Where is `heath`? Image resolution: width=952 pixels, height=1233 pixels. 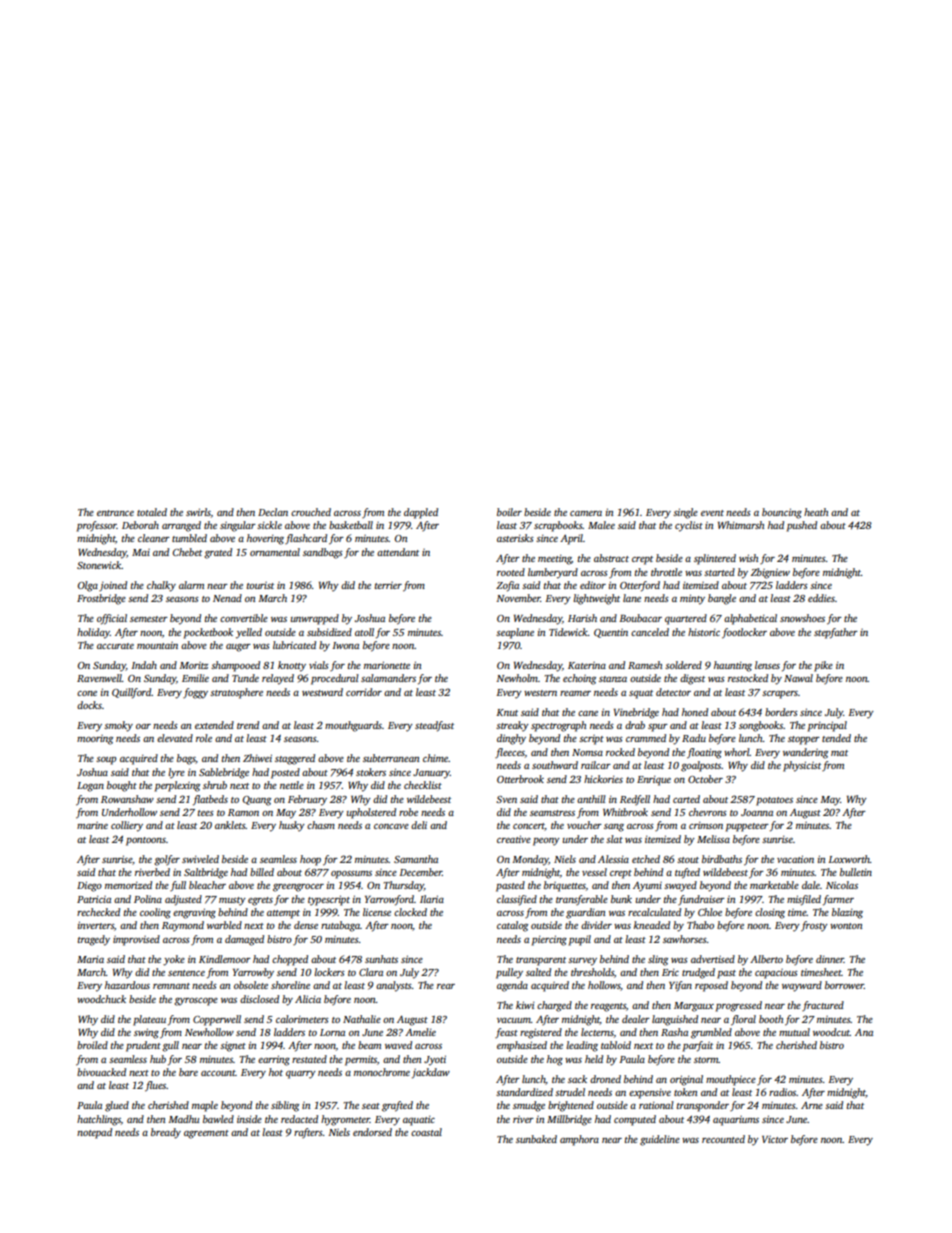 heath is located at coordinates (816, 512).
